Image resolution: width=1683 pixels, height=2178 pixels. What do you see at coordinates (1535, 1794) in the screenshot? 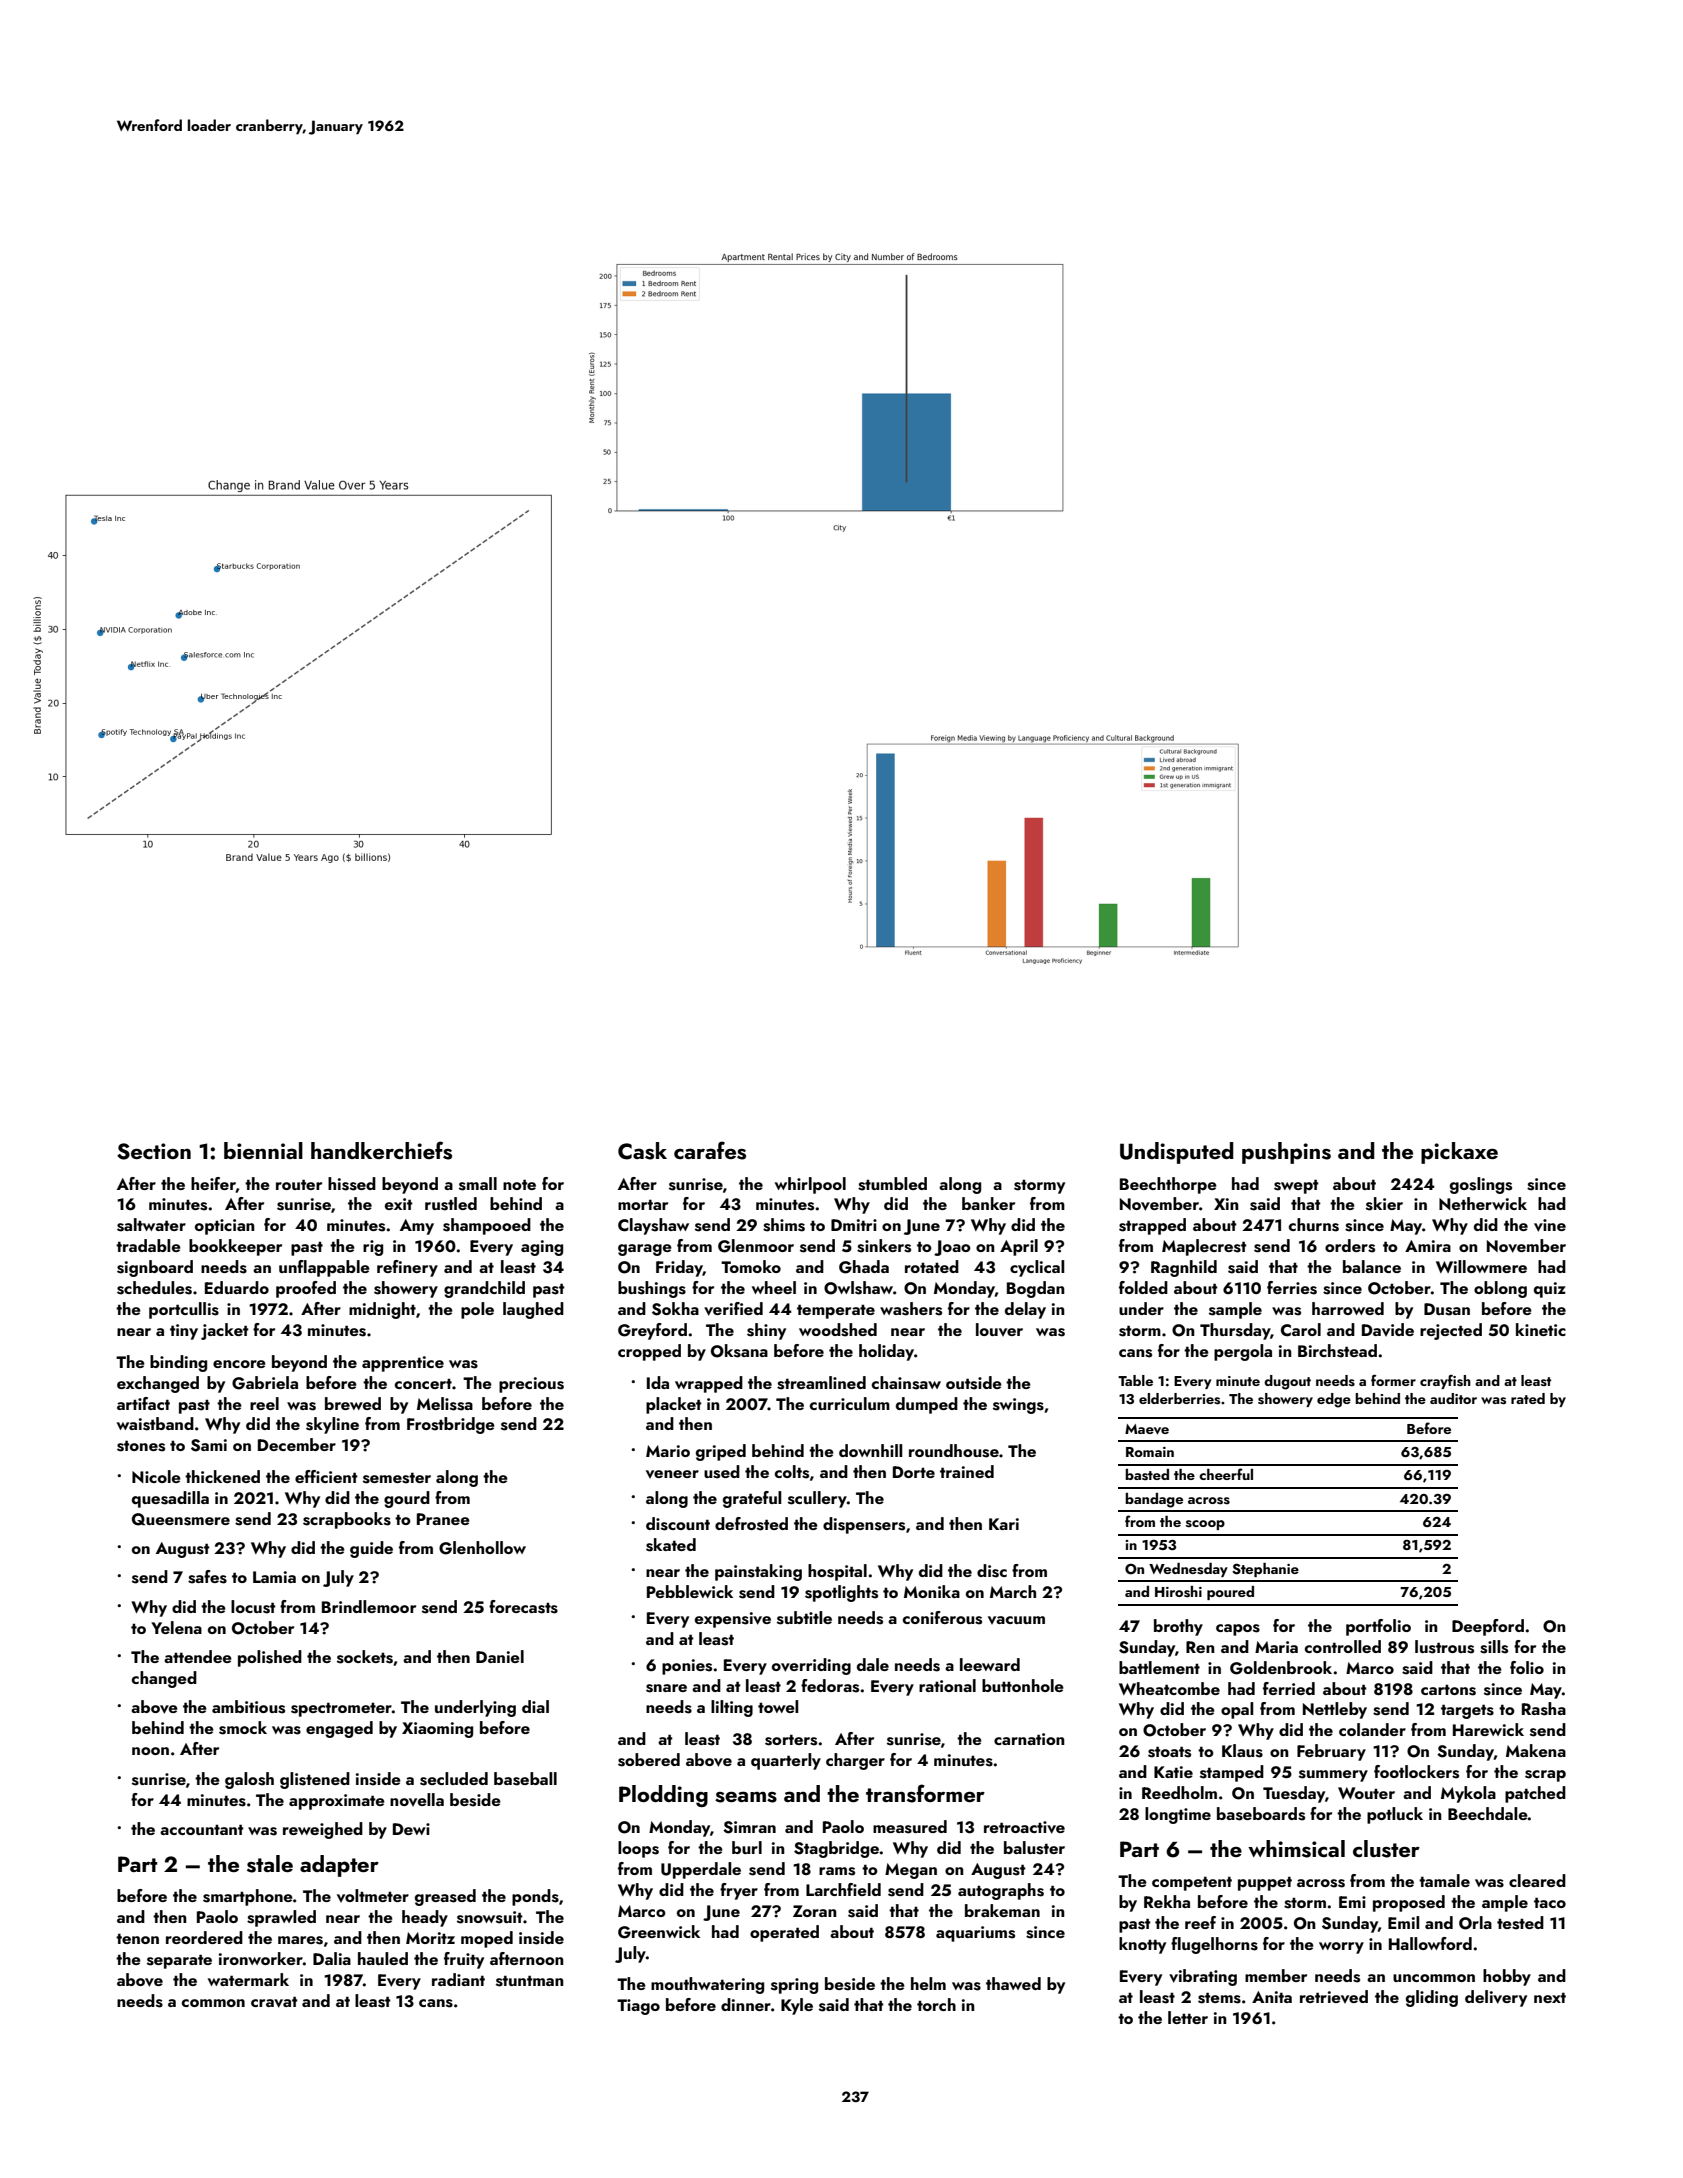
I see `patched` at bounding box center [1535, 1794].
